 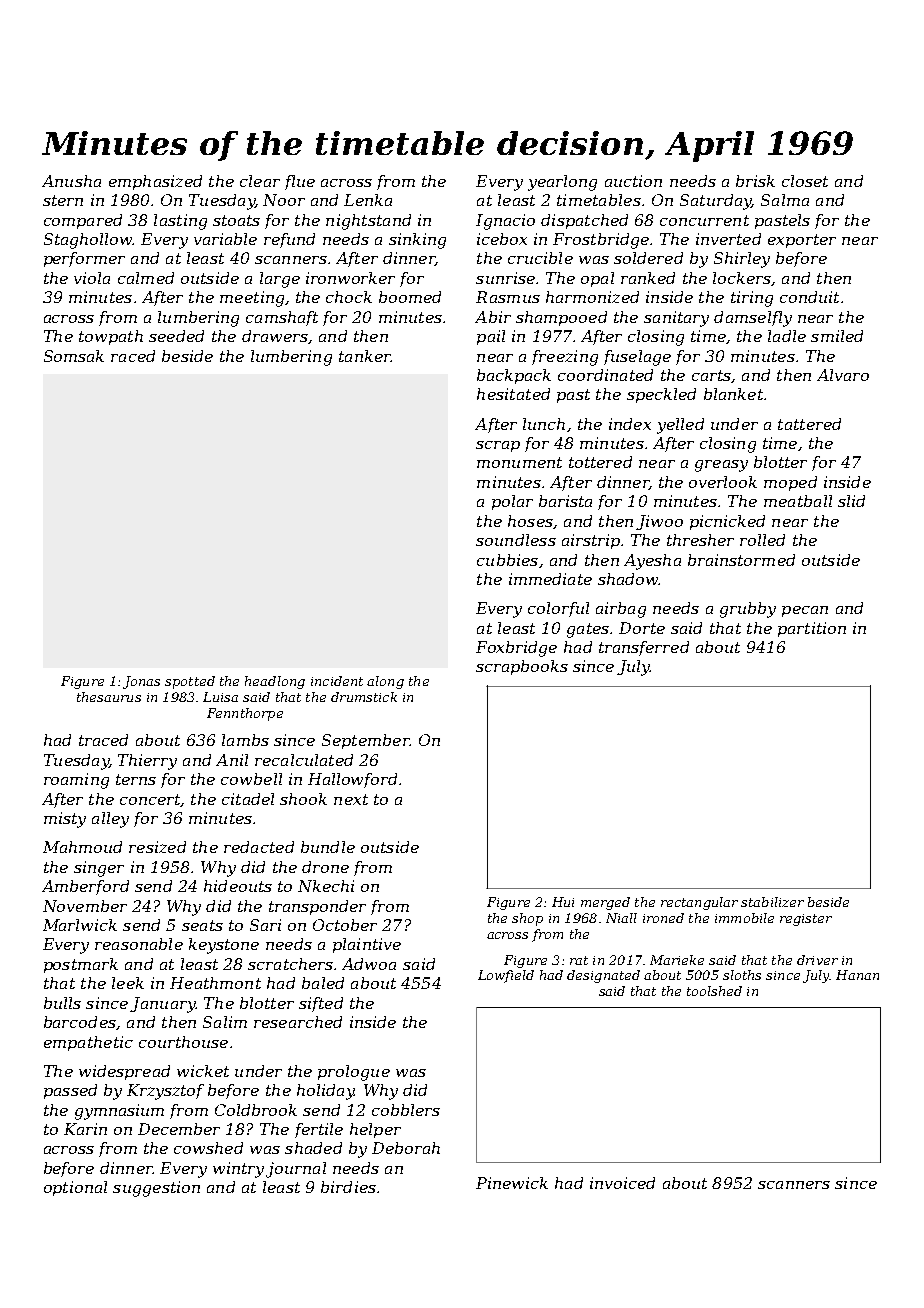 What do you see at coordinates (806, 920) in the screenshot?
I see `register` at bounding box center [806, 920].
